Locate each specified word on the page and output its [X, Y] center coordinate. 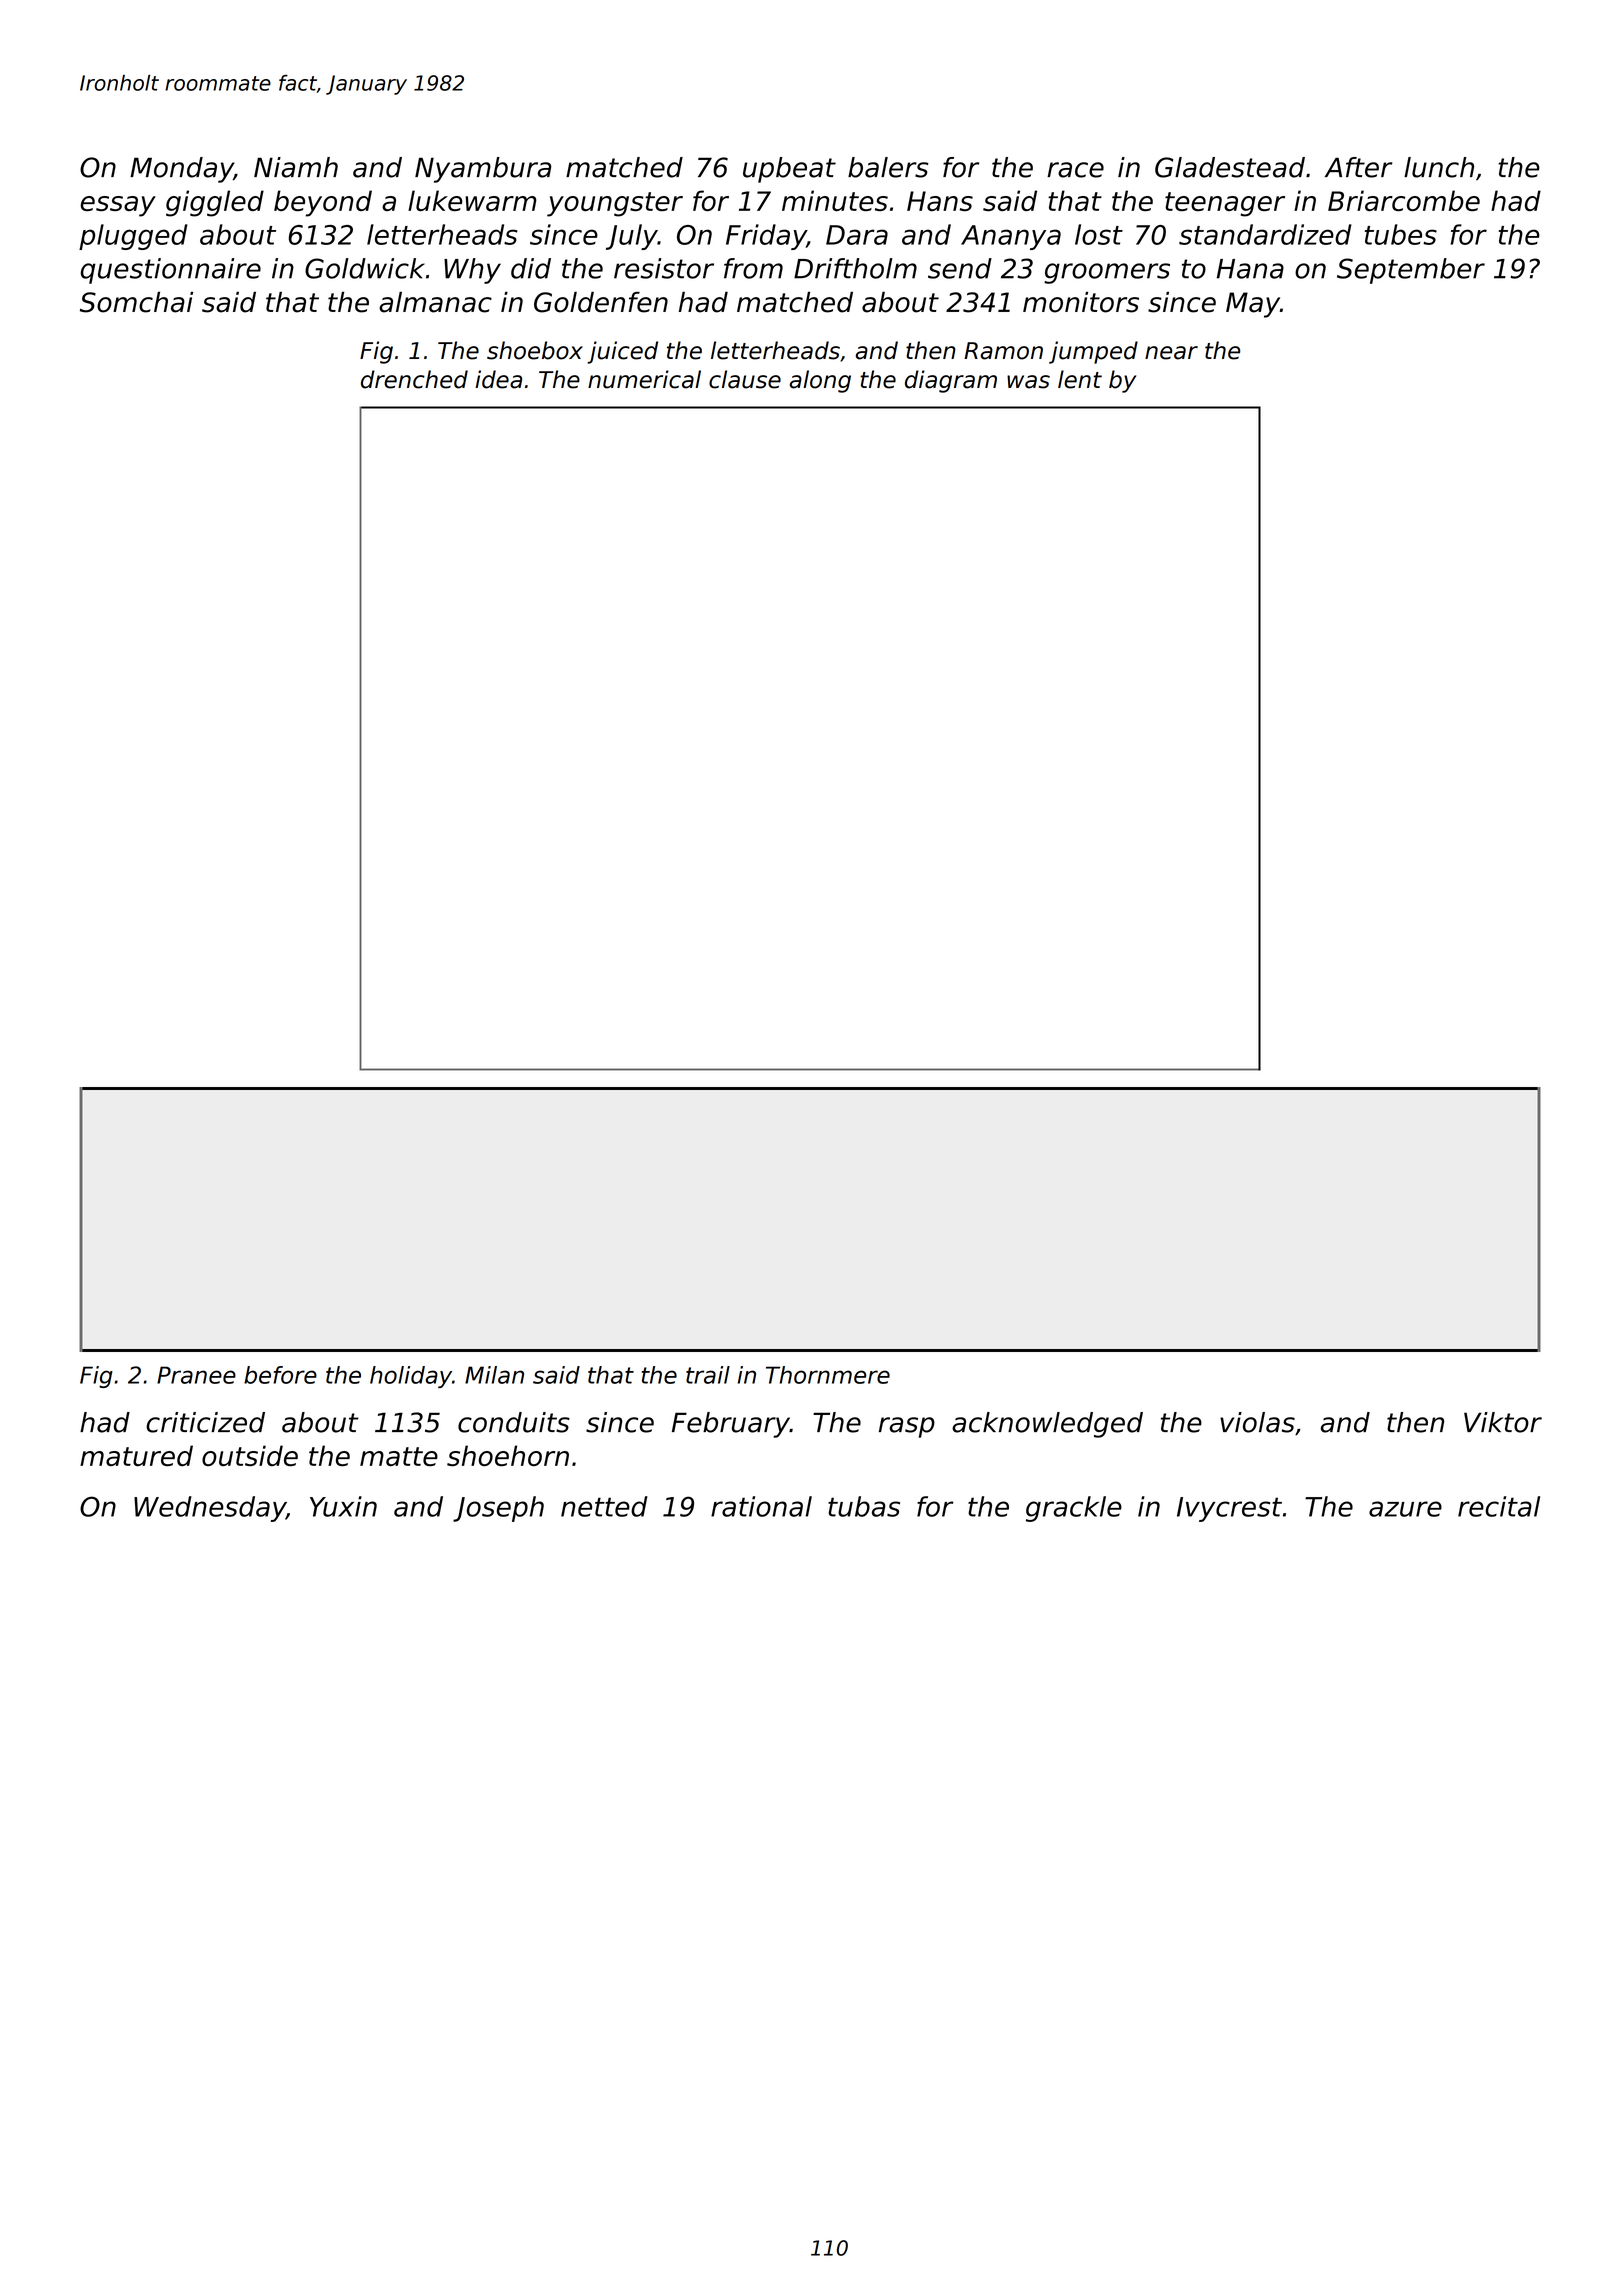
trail [708, 1375]
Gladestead [1230, 167]
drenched [414, 379]
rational [761, 1506]
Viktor [1503, 1422]
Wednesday [210, 1509]
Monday [182, 170]
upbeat [789, 170]
